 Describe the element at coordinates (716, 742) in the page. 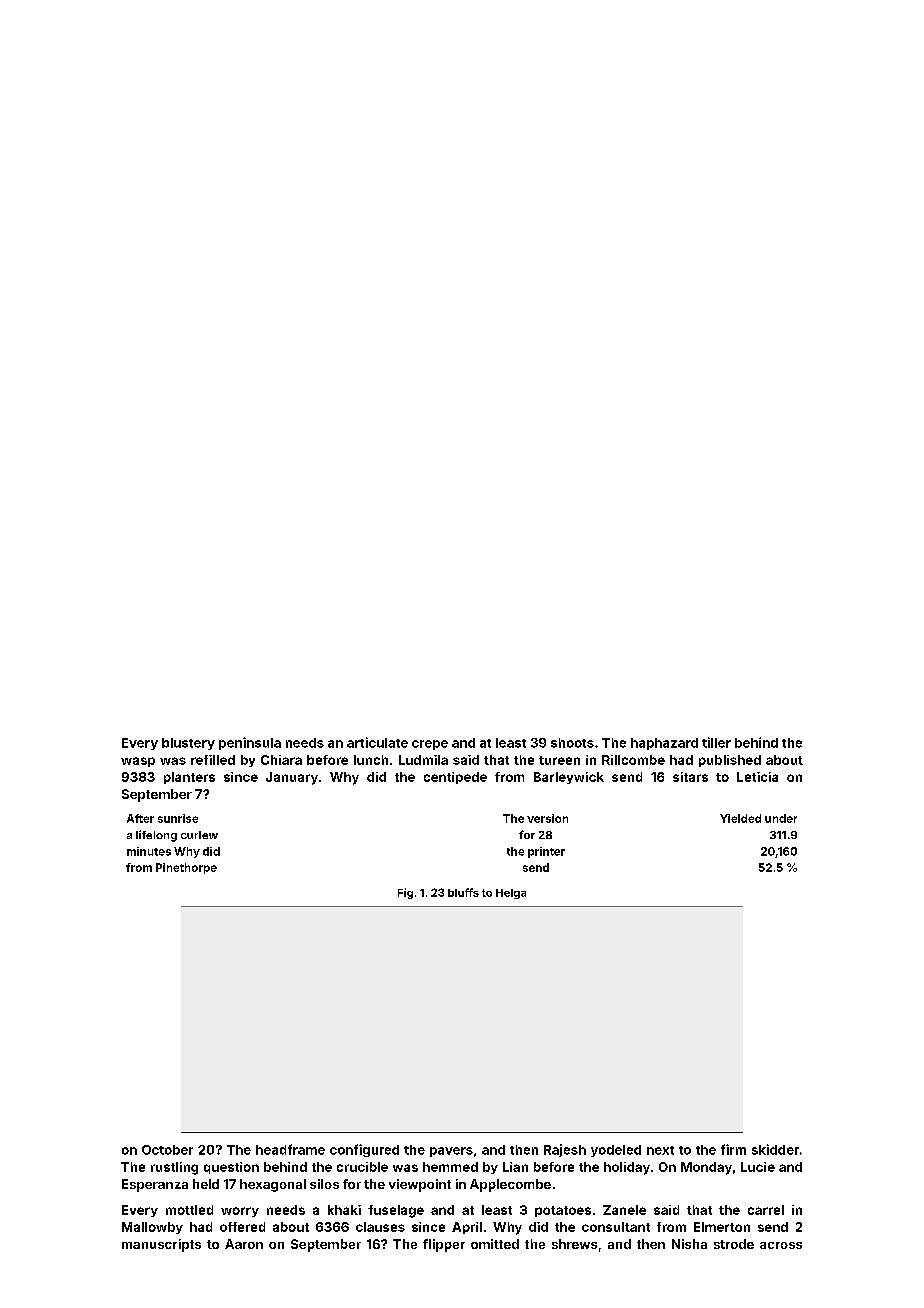

I see `tiller` at that location.
